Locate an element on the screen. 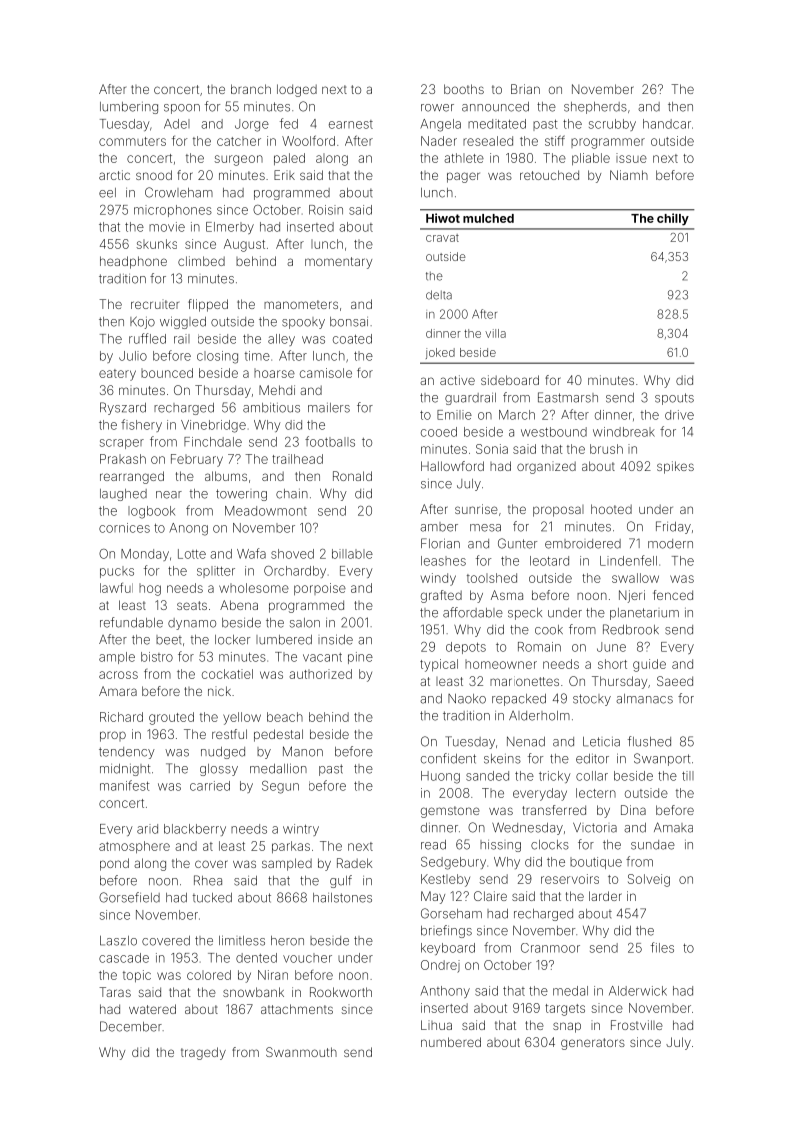 The height and width of the screenshot is (1125, 793). rower is located at coordinates (437, 108).
